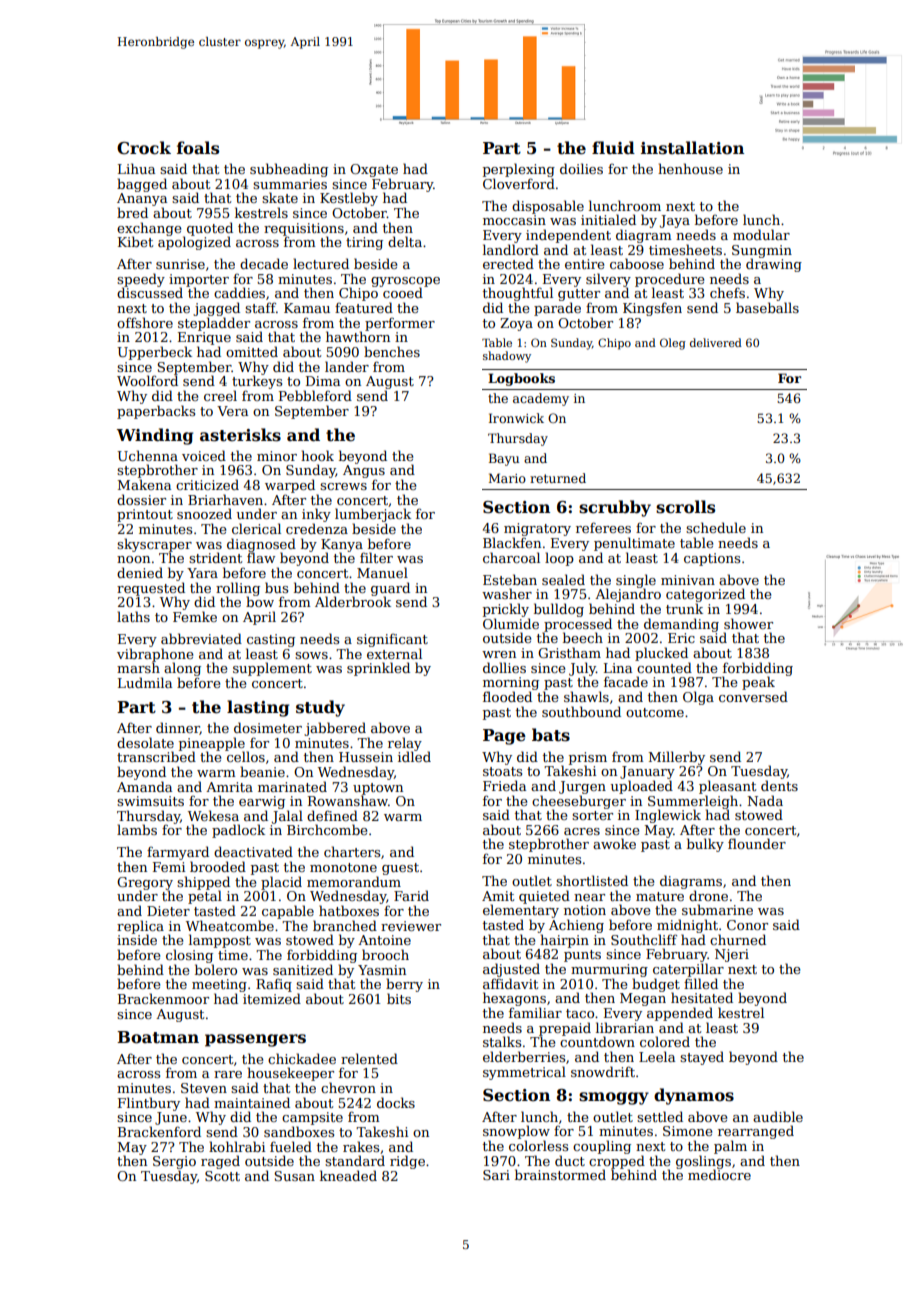 This screenshot has width=924, height=1314. What do you see at coordinates (690, 168) in the screenshot?
I see `henhouse` at bounding box center [690, 168].
